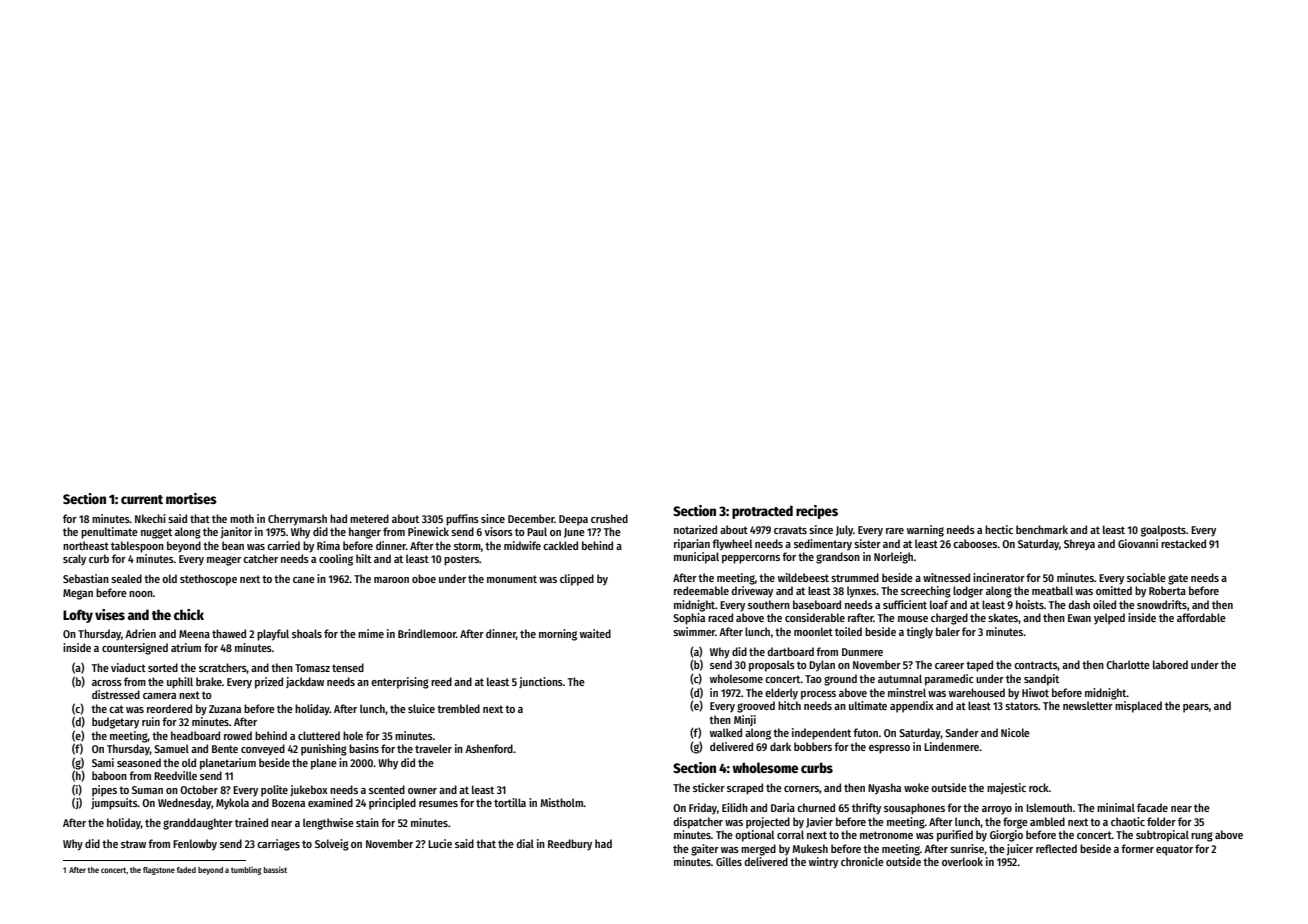 Image resolution: width=1308 pixels, height=924 pixels. I want to click on monument, so click(512, 579).
